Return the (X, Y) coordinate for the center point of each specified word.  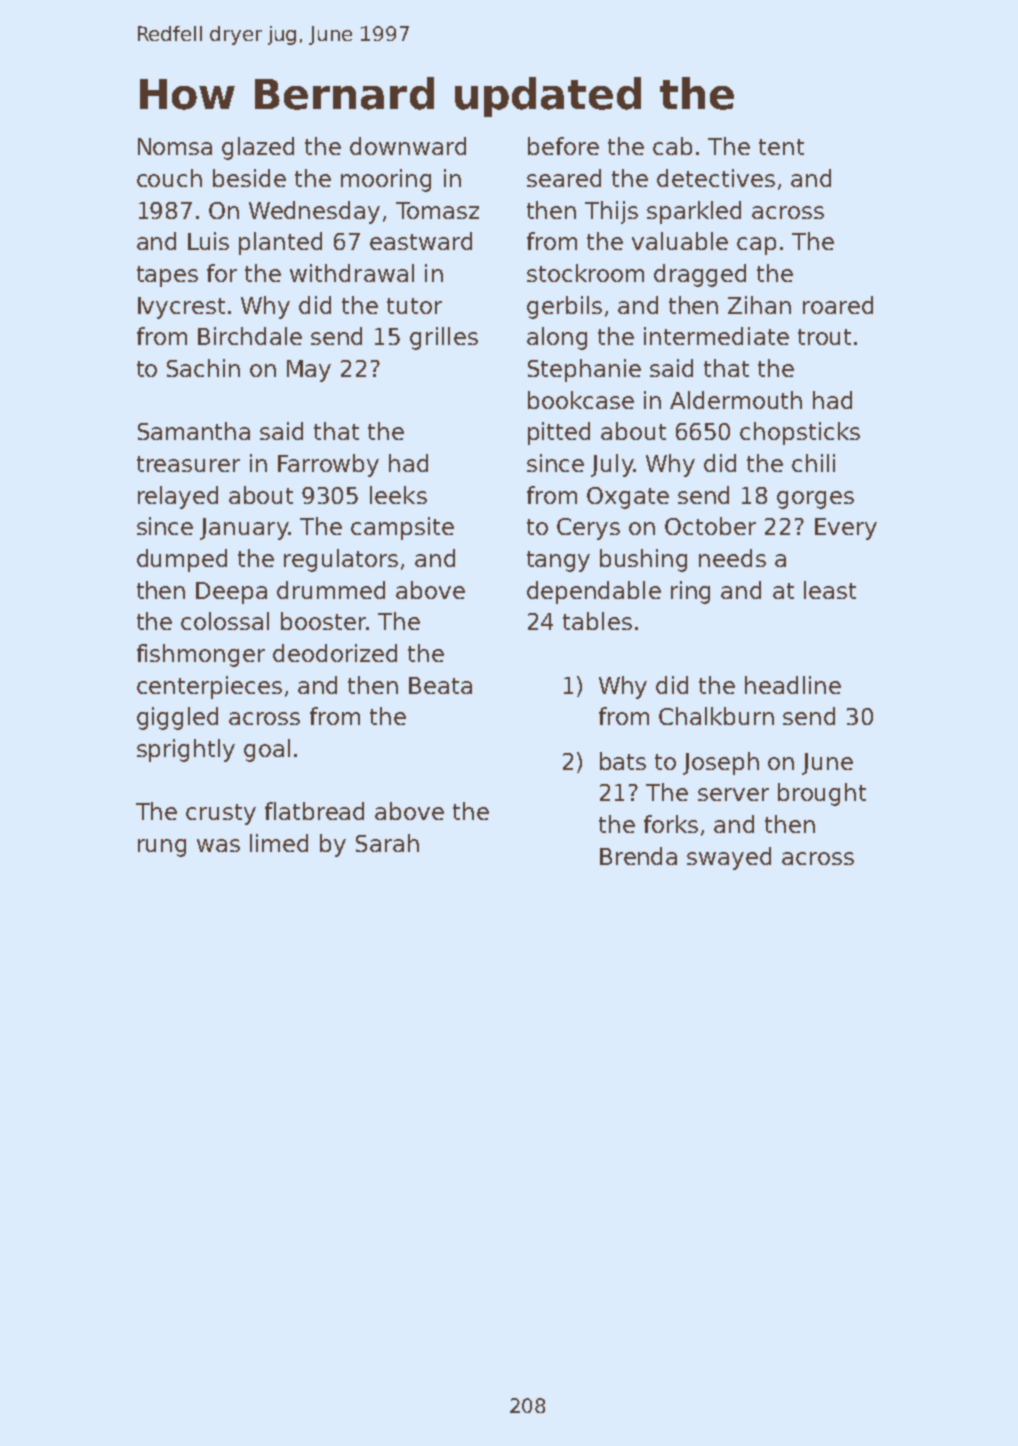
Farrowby (328, 465)
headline (793, 685)
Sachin (203, 368)
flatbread (314, 811)
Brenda (638, 856)
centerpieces (209, 687)
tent (781, 147)
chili (813, 463)
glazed (258, 148)
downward (408, 146)
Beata (440, 685)
